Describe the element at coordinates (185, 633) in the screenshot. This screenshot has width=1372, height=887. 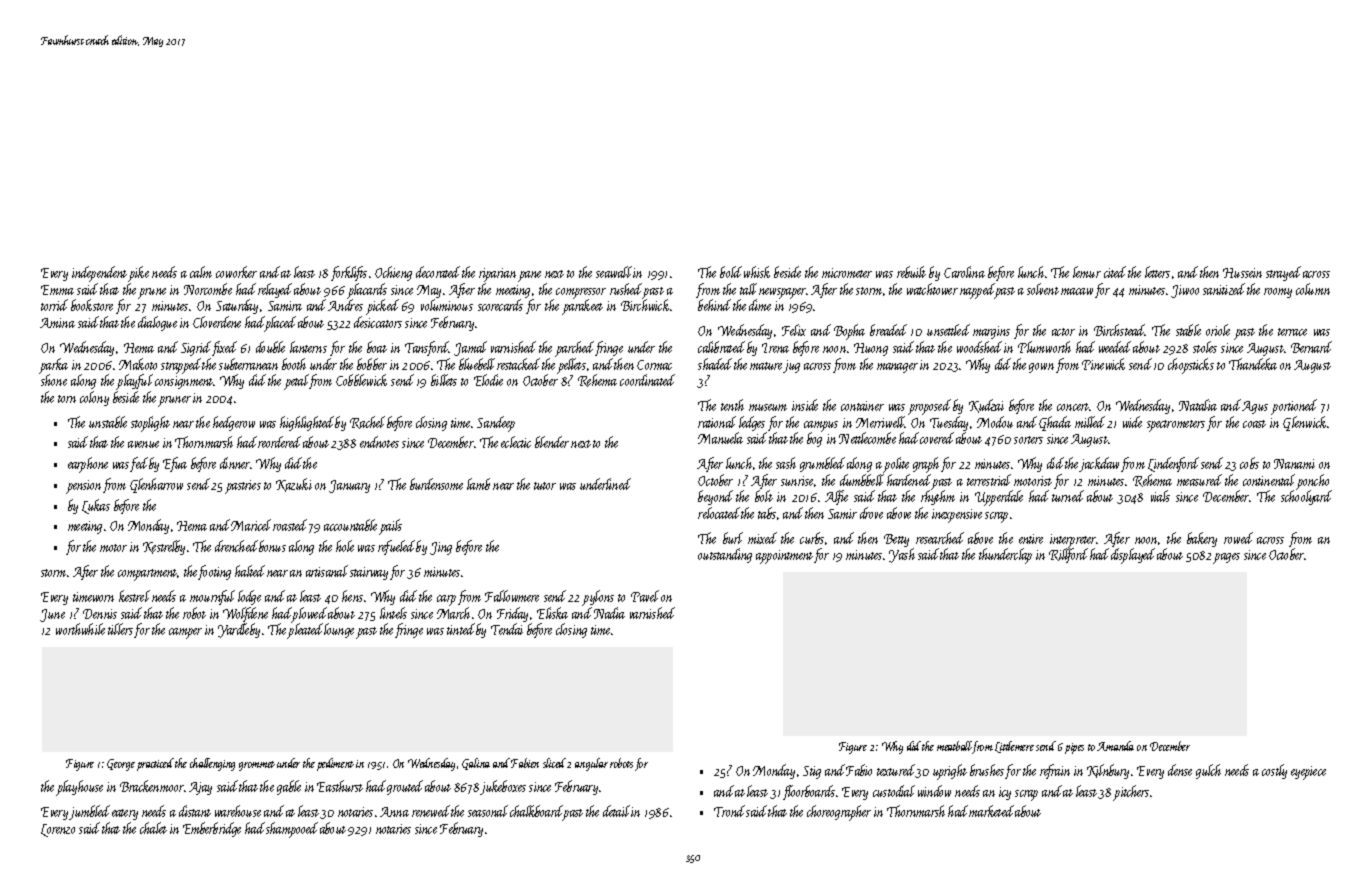
I see `camper` at that location.
